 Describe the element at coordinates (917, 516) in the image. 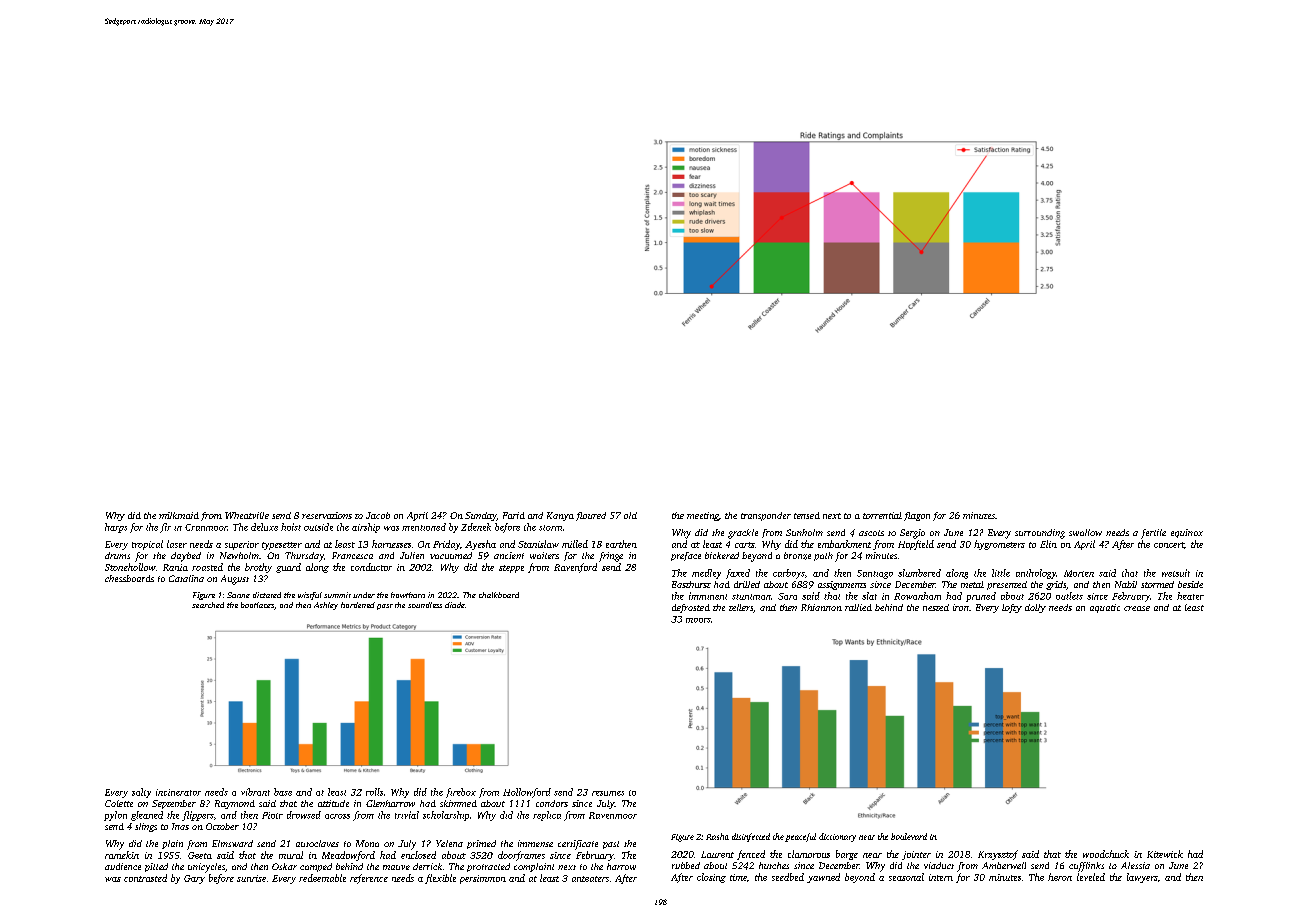

I see `flagon` at that location.
